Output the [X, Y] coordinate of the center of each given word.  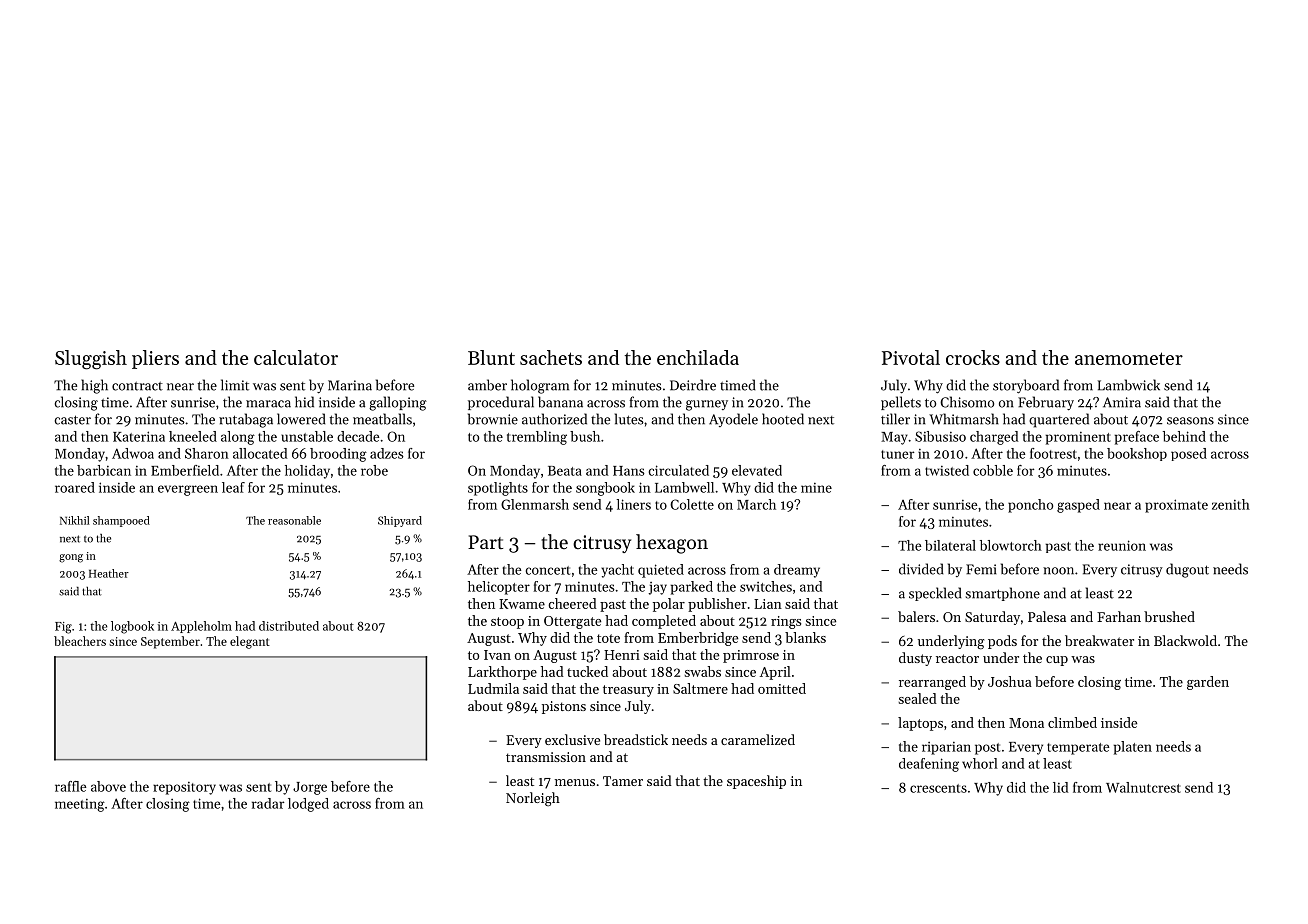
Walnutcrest [1143, 787]
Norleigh [533, 799]
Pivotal [911, 357]
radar [268, 803]
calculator [296, 357]
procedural [501, 403]
